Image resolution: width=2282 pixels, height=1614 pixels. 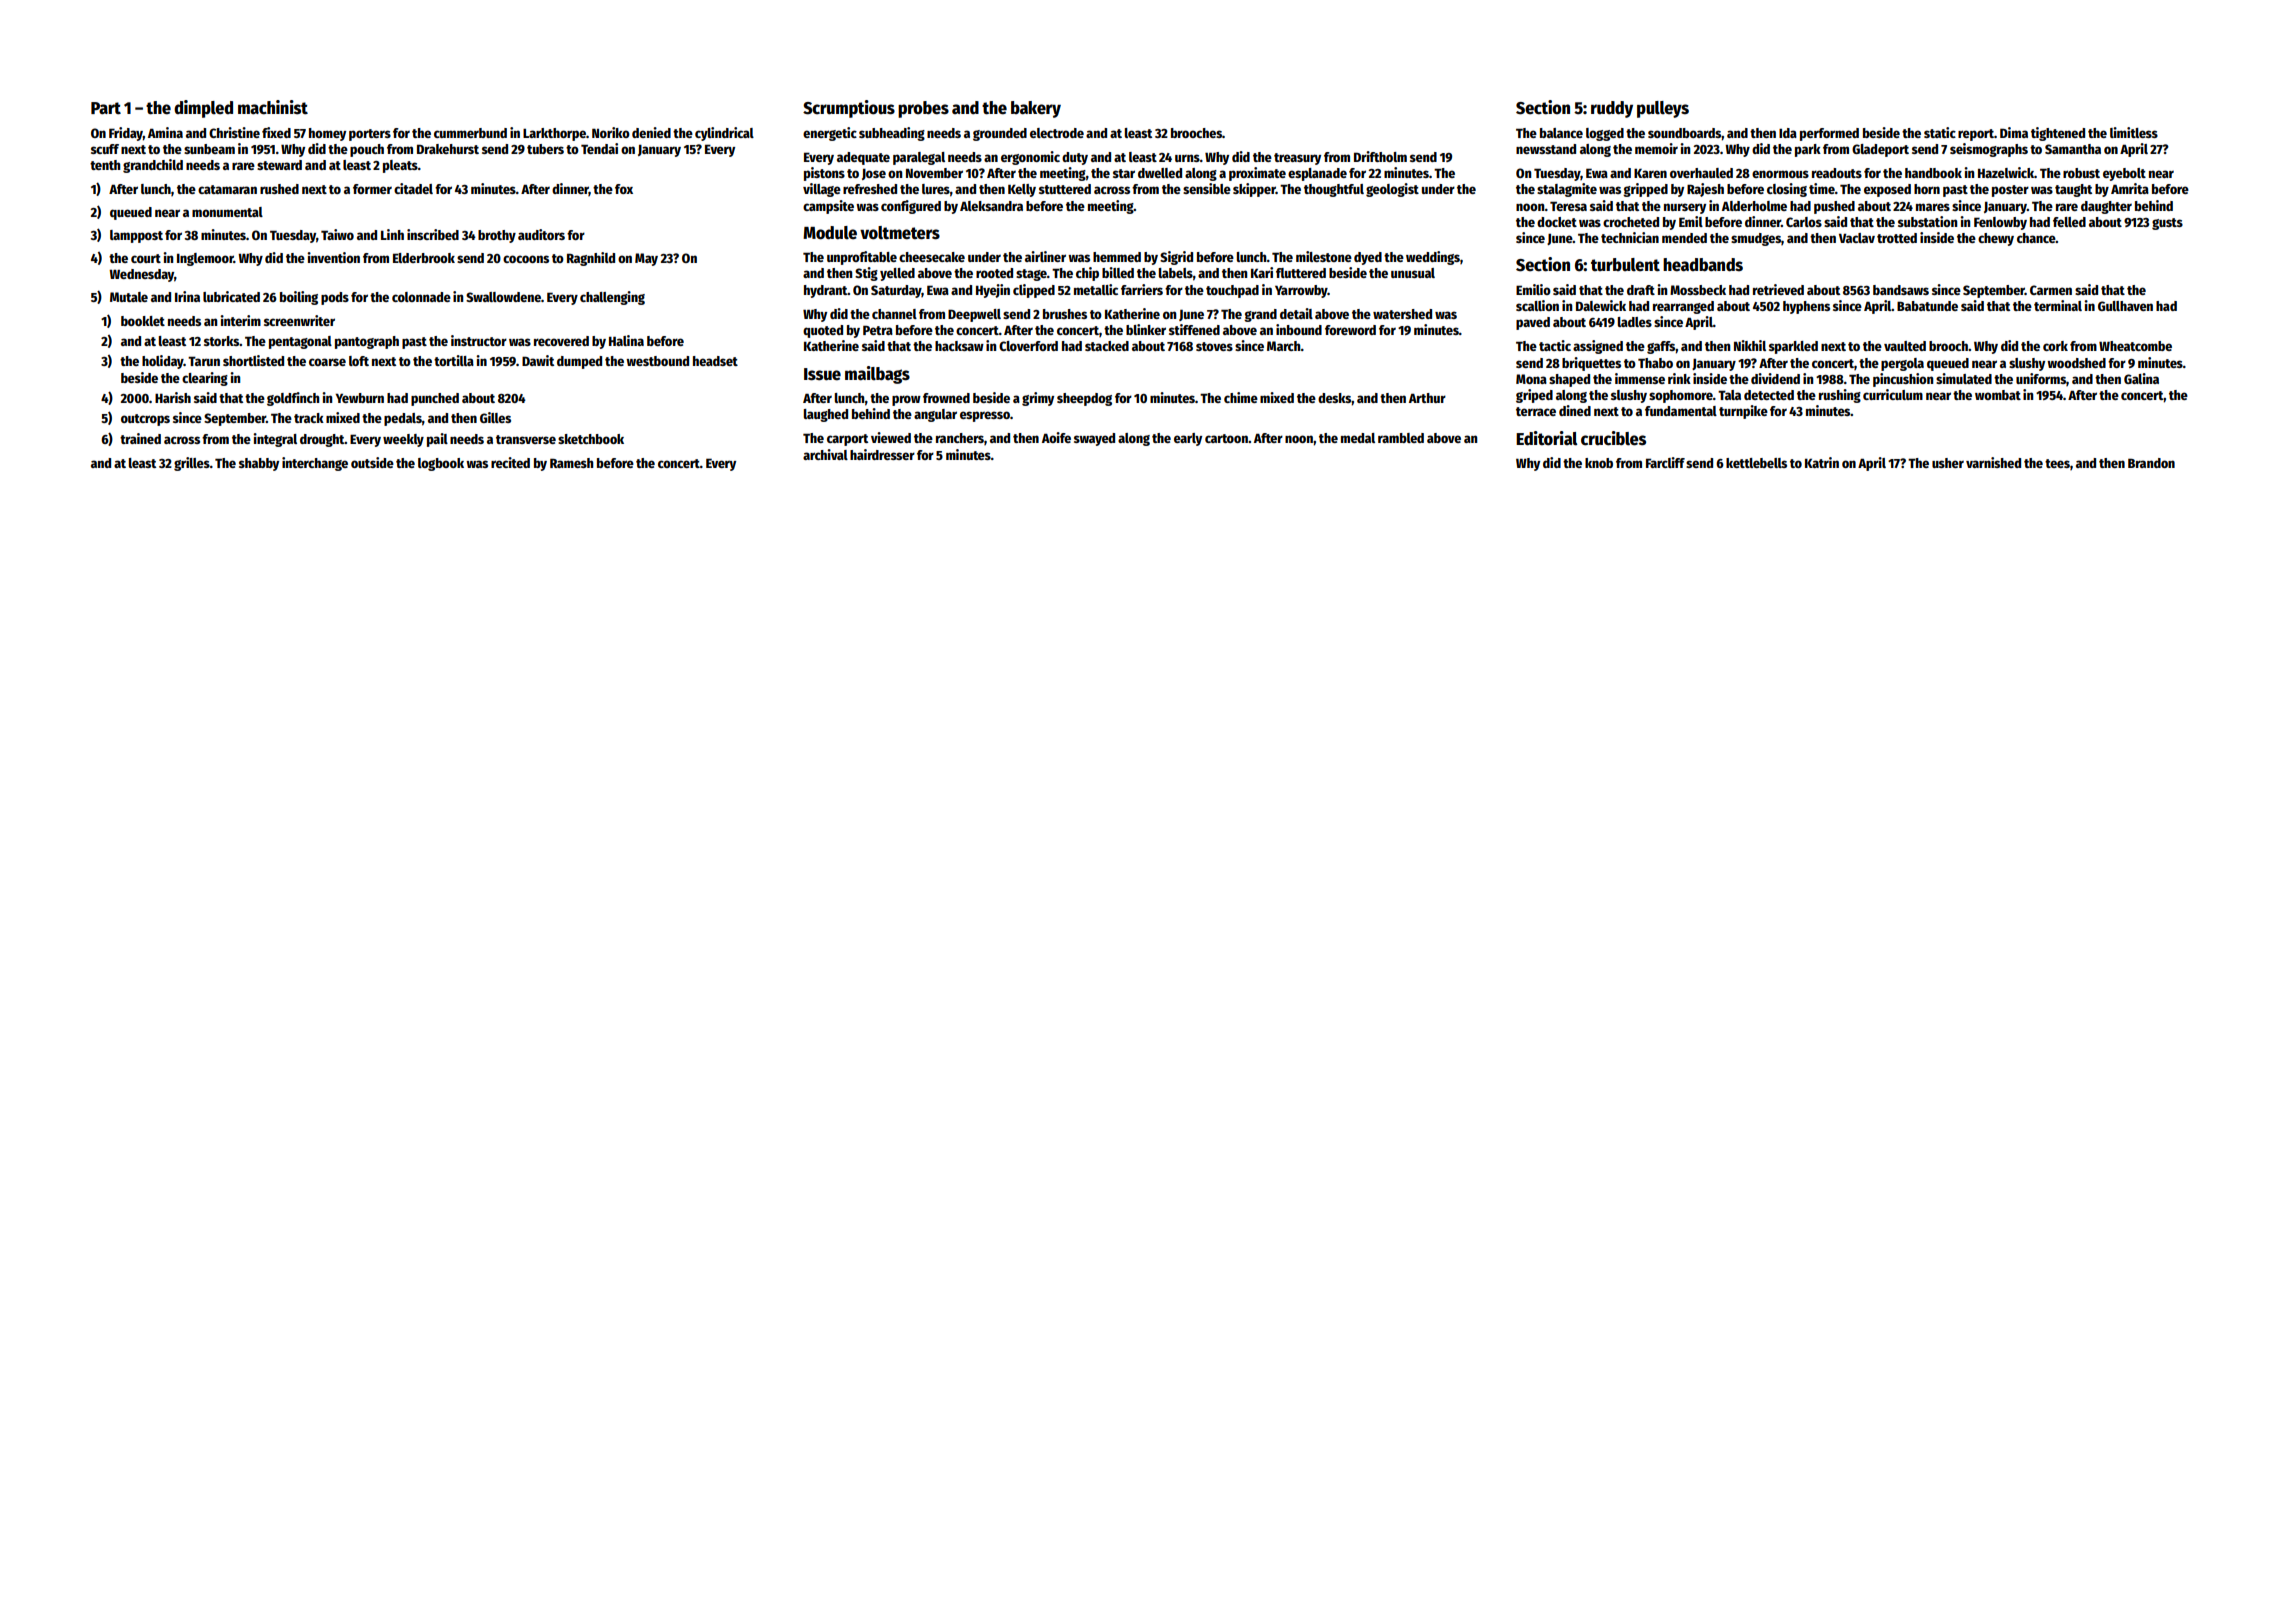 What do you see at coordinates (205, 379) in the image?
I see `clearing` at bounding box center [205, 379].
